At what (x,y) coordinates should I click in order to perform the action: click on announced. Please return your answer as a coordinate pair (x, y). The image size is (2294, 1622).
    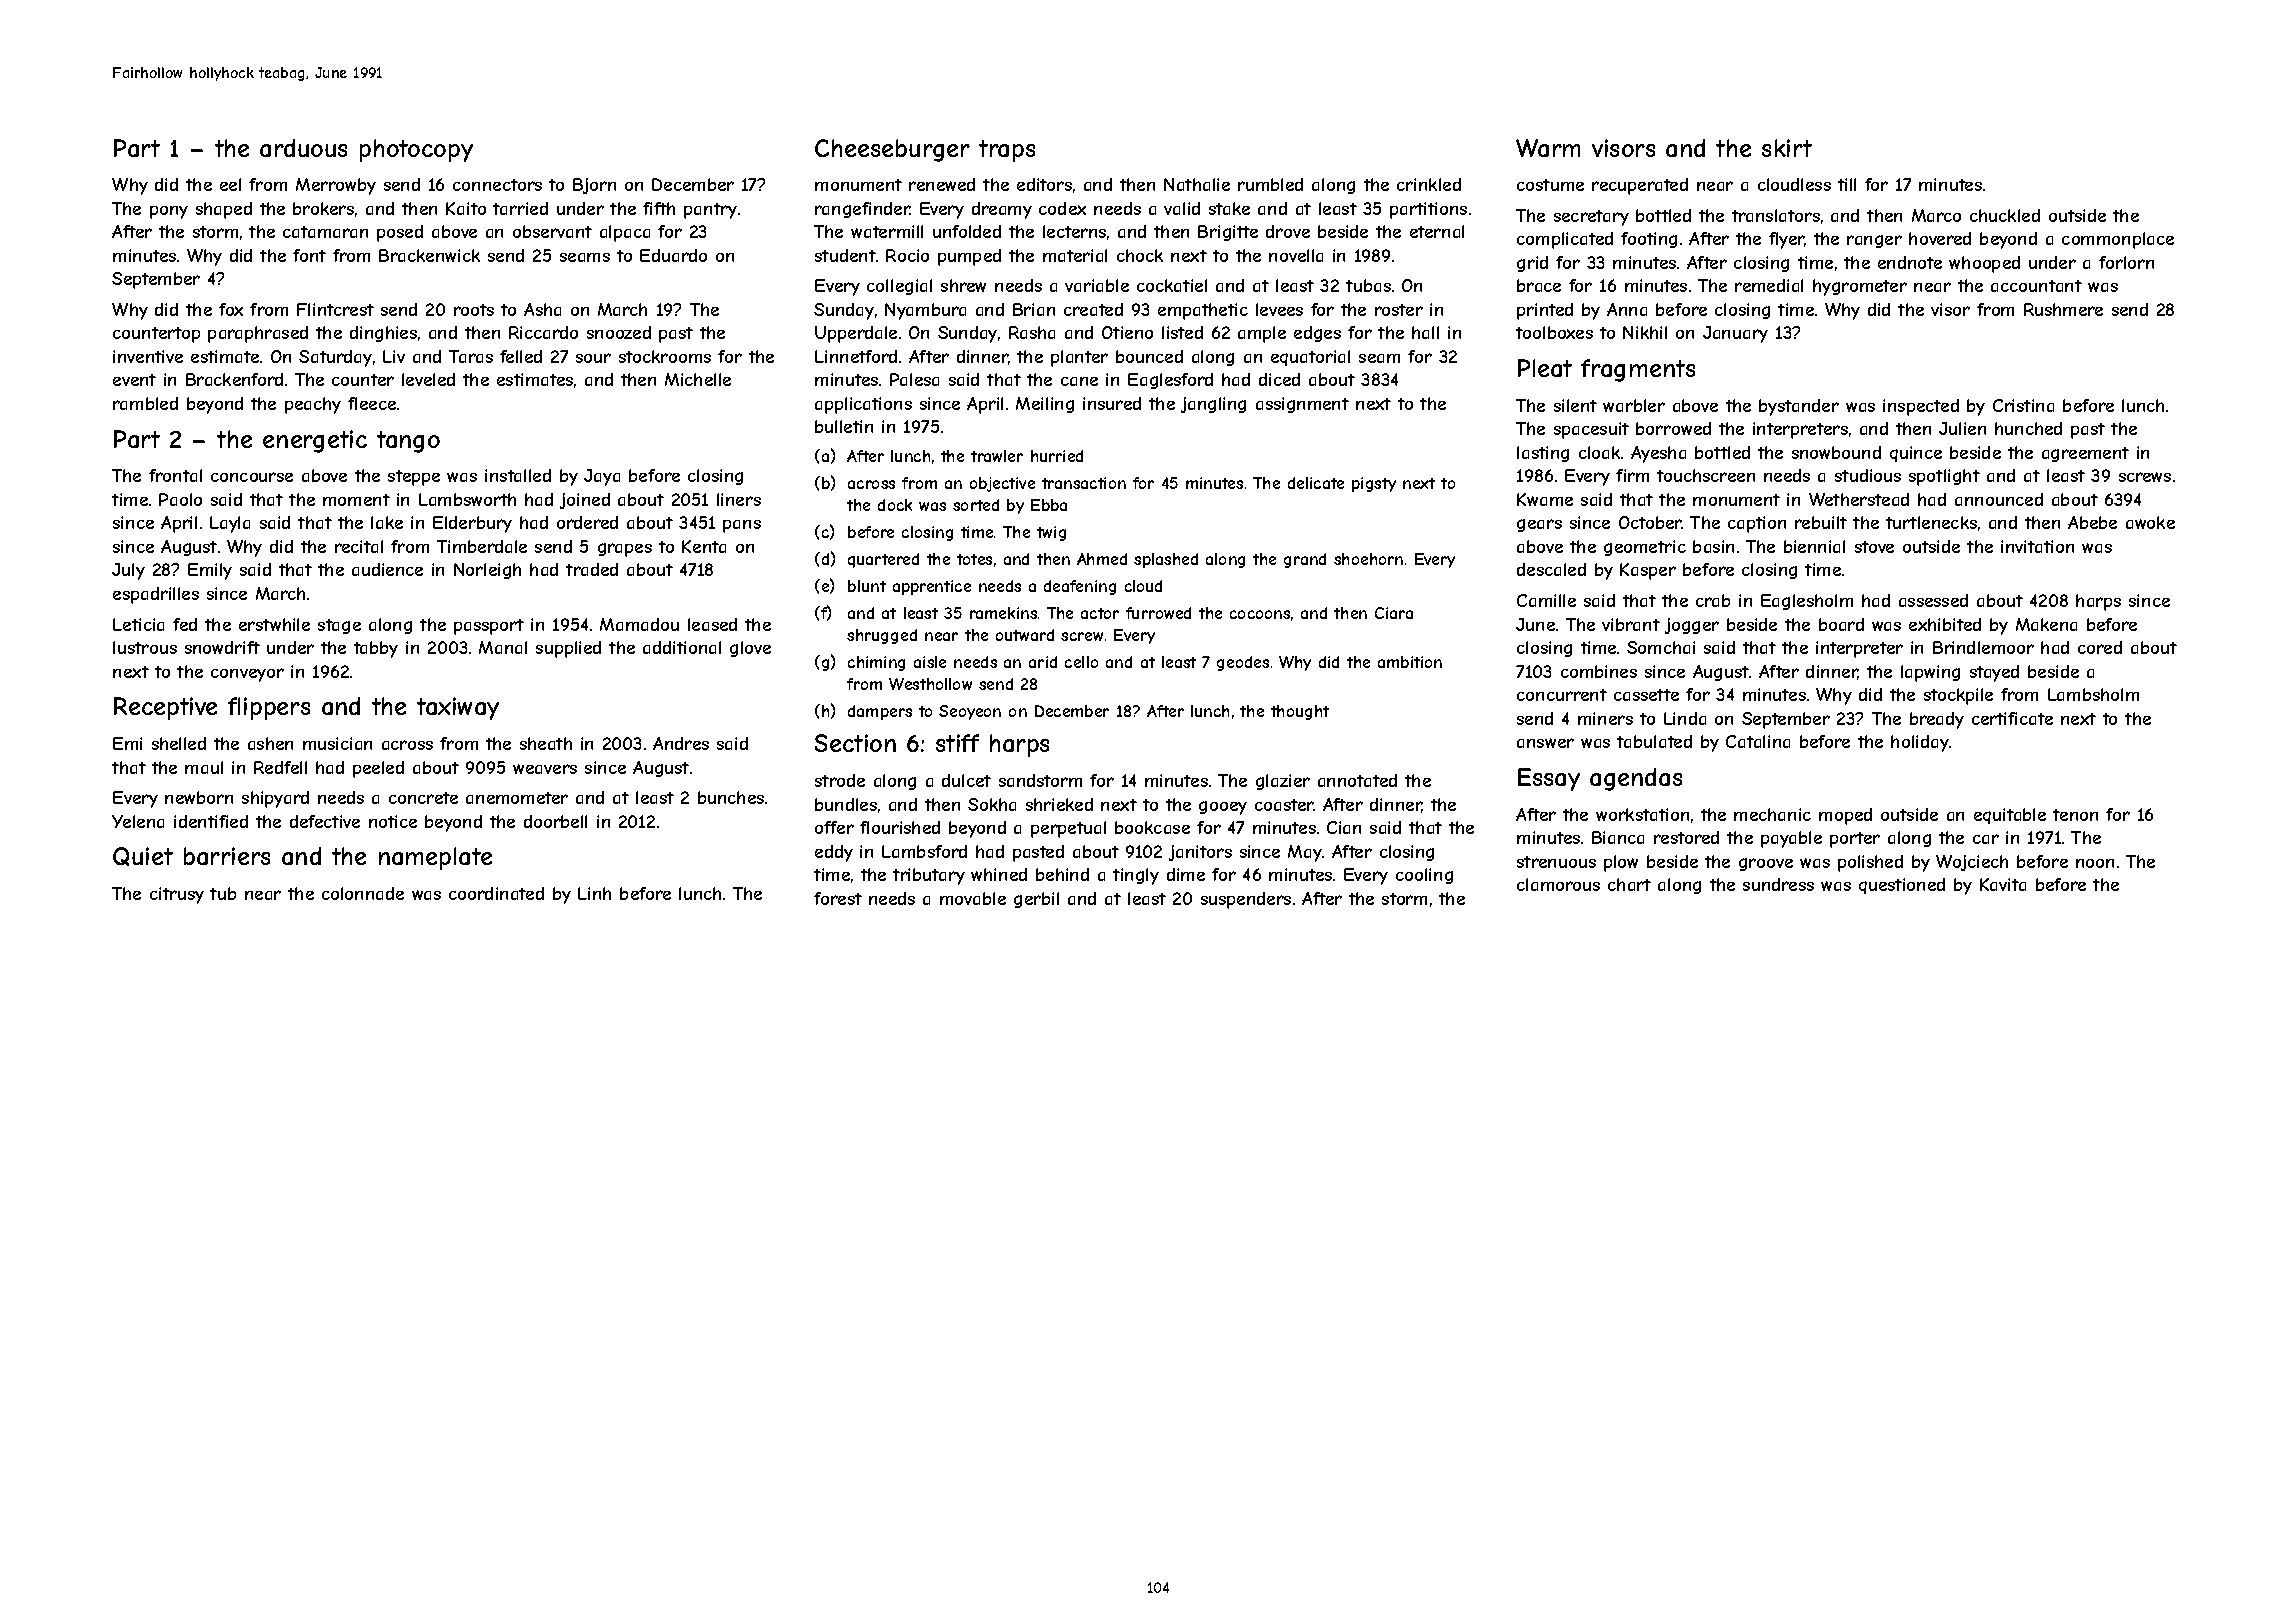
    Looking at the image, I should click on (1999, 499).
